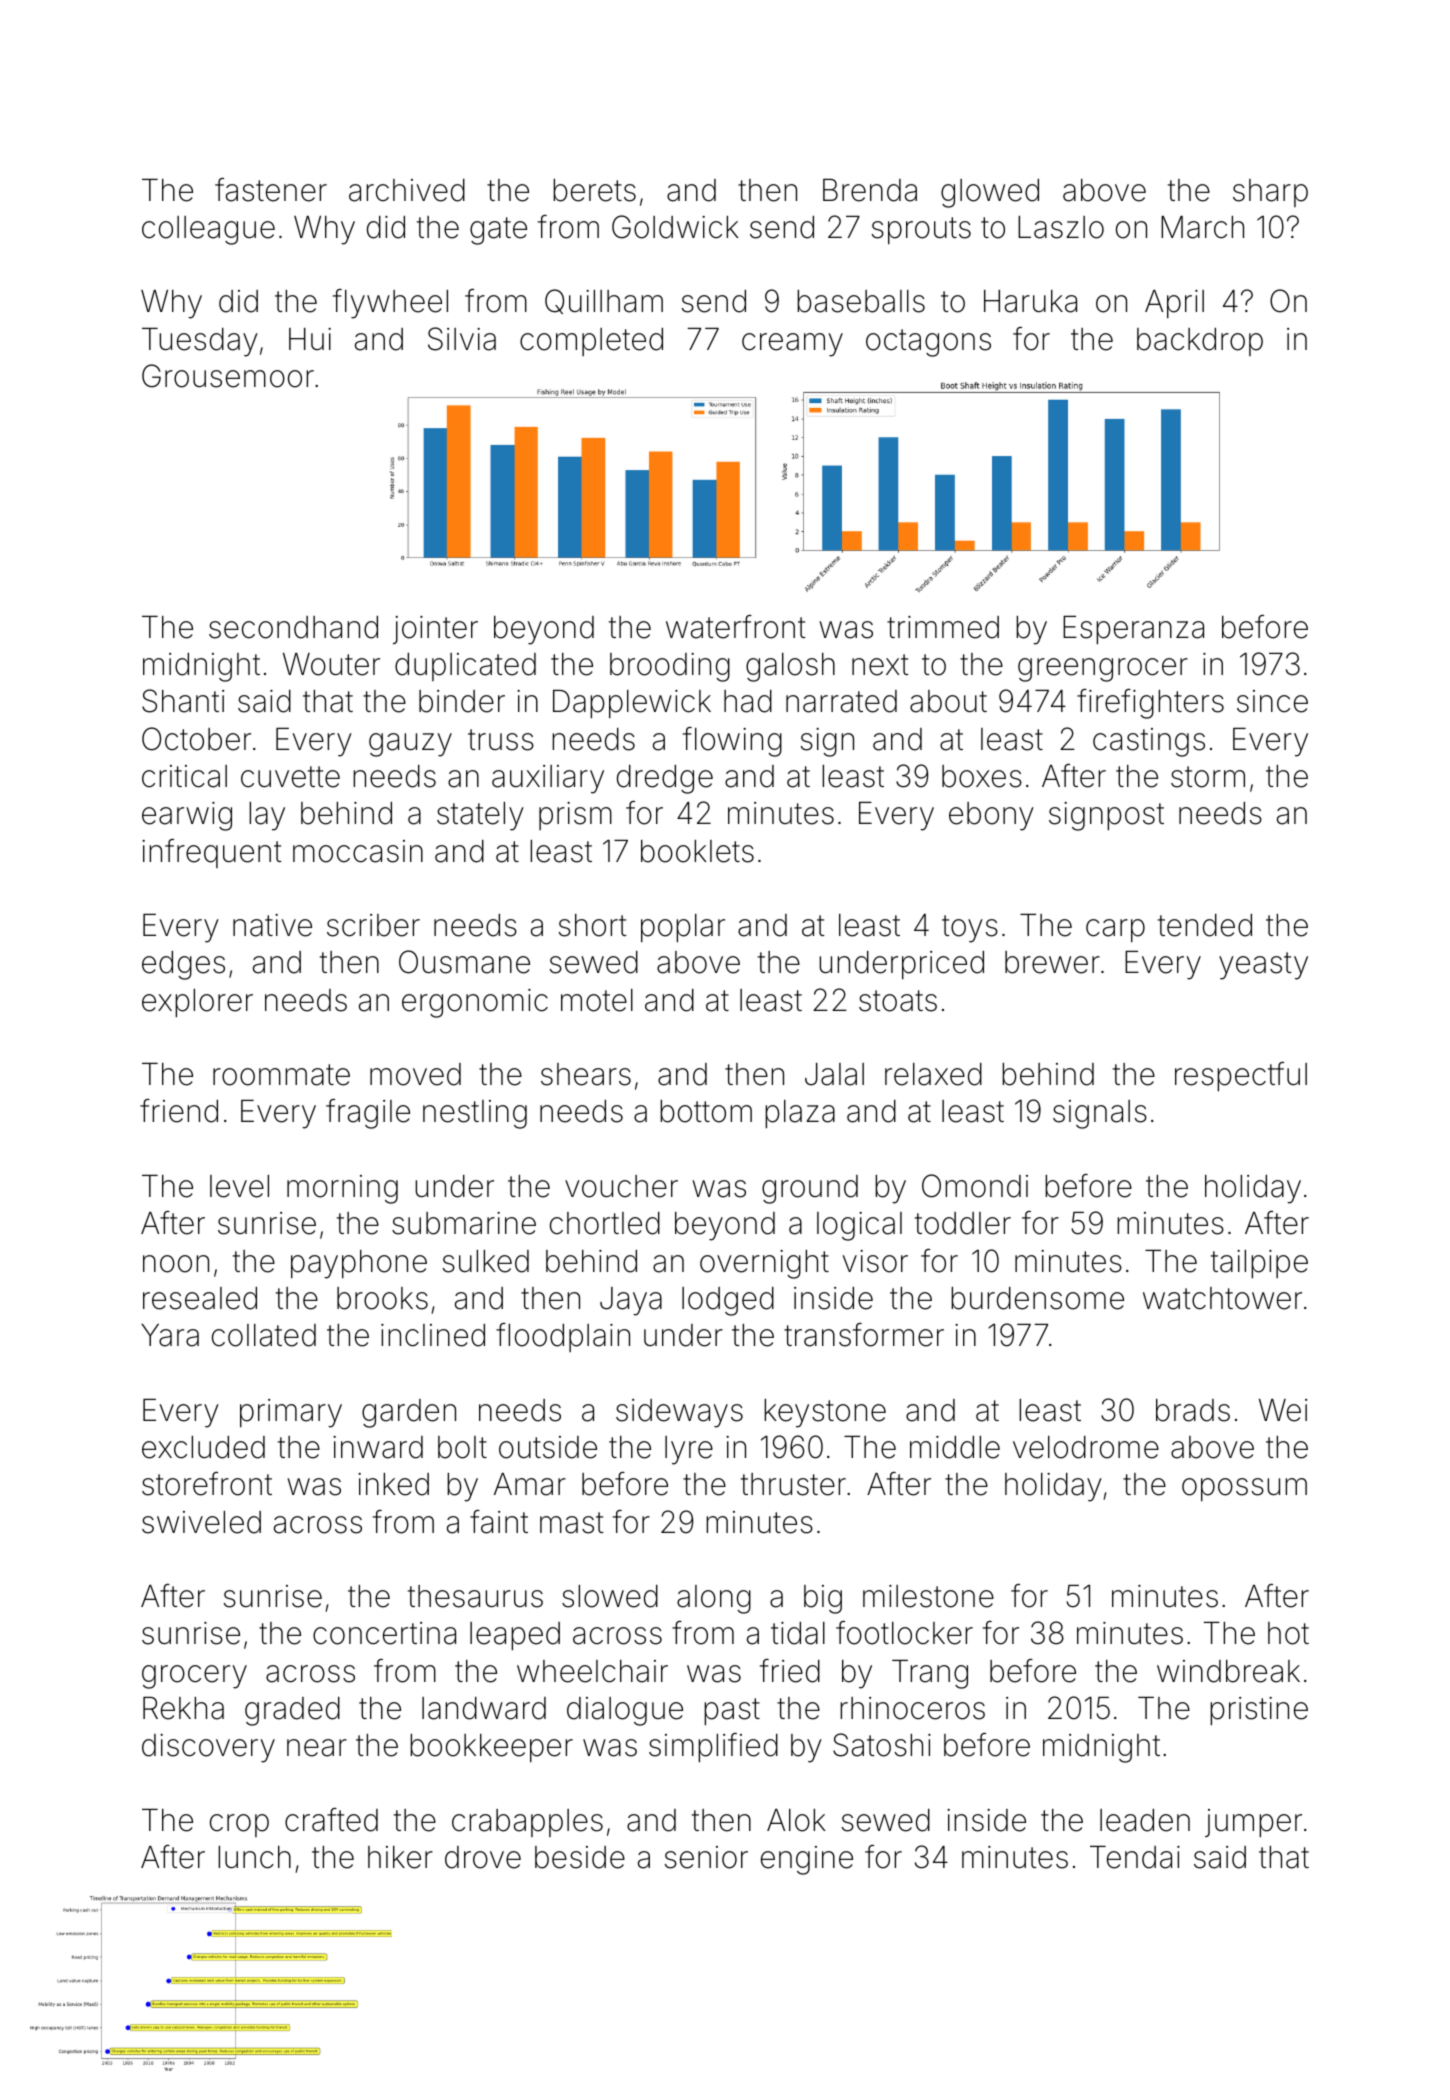 The image size is (1450, 2100). I want to click on backdrop, so click(1200, 342).
